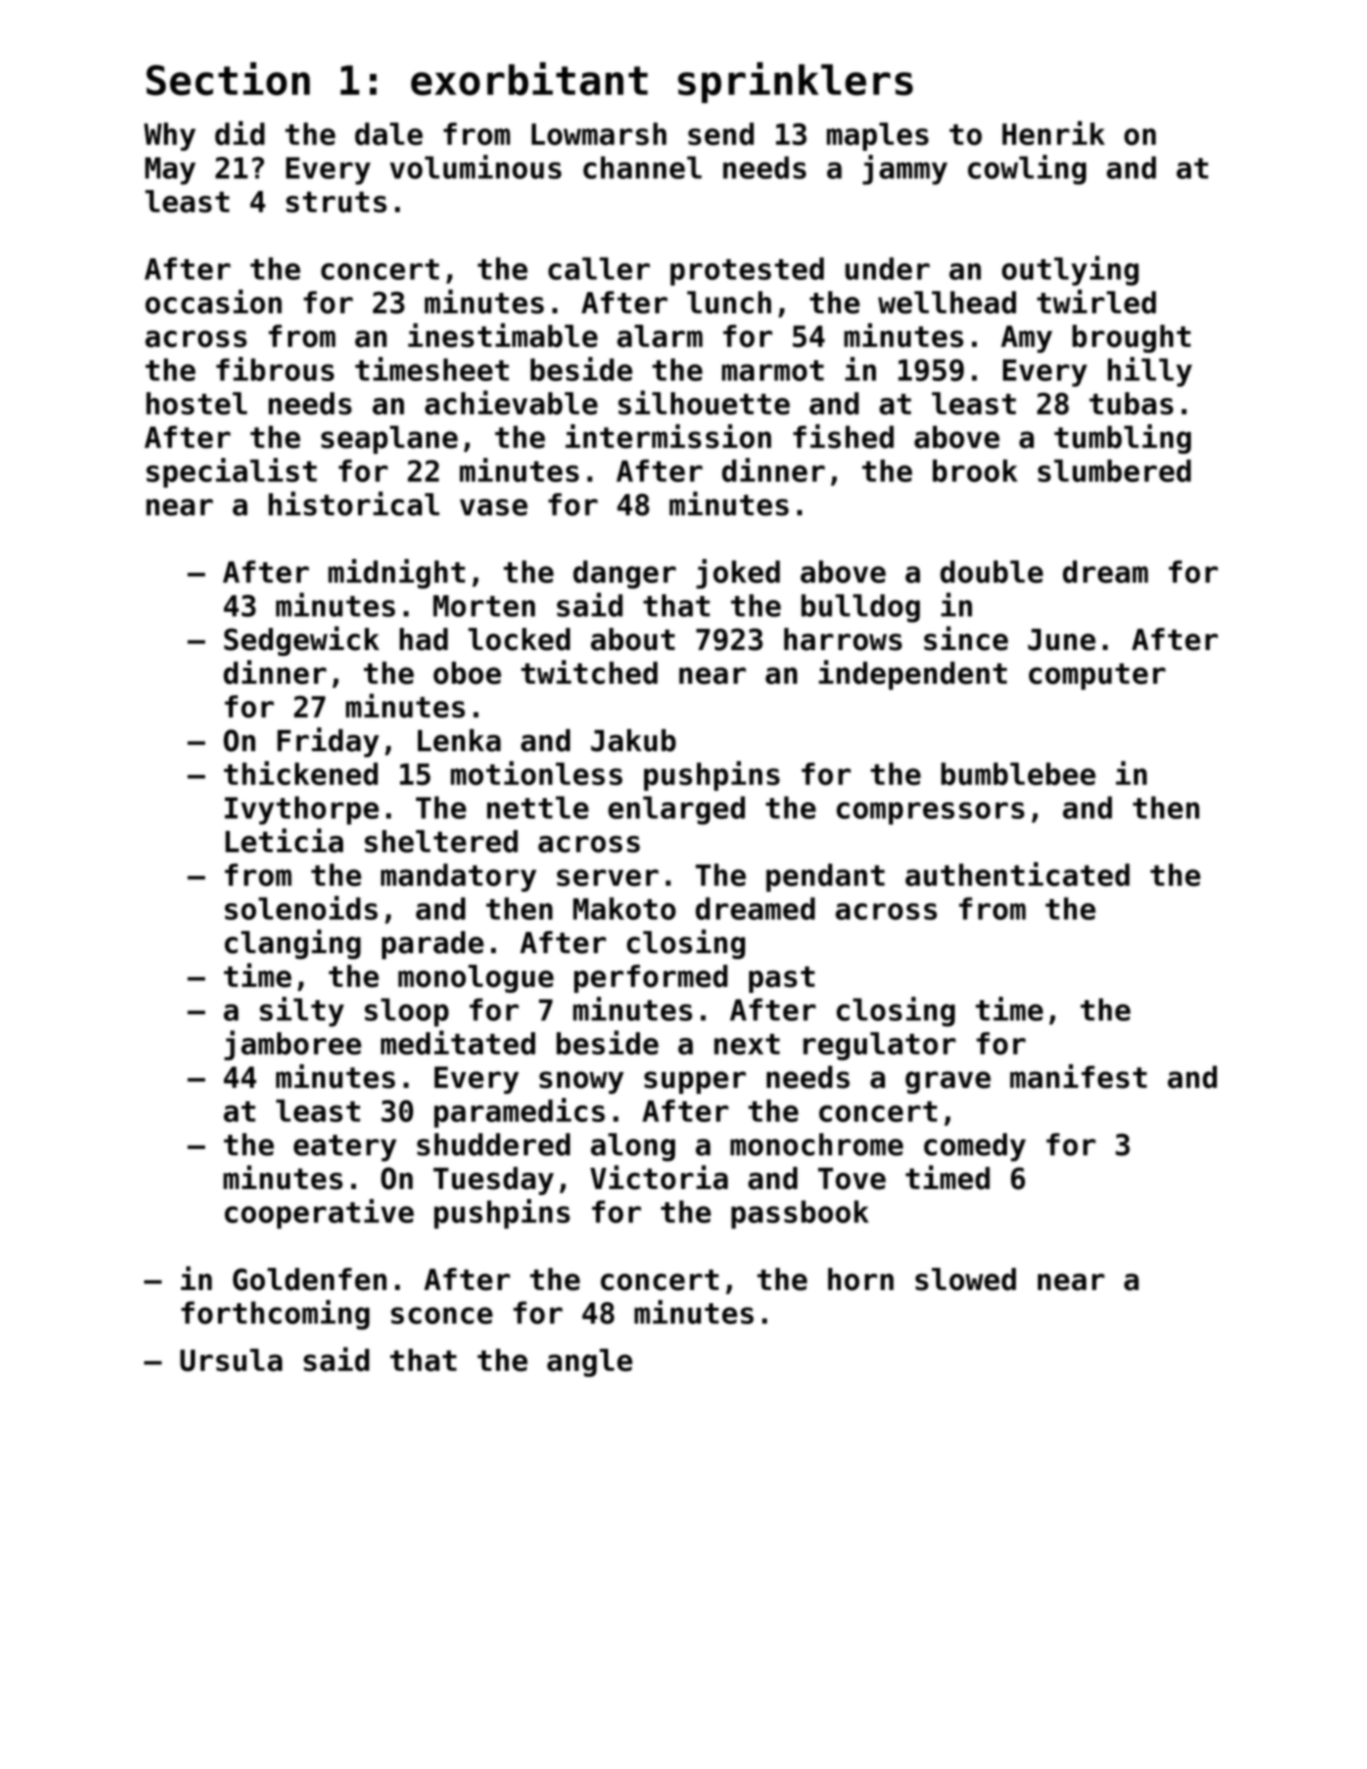 The width and height of the image is (1367, 1769). What do you see at coordinates (442, 1315) in the image?
I see `sconce` at bounding box center [442, 1315].
